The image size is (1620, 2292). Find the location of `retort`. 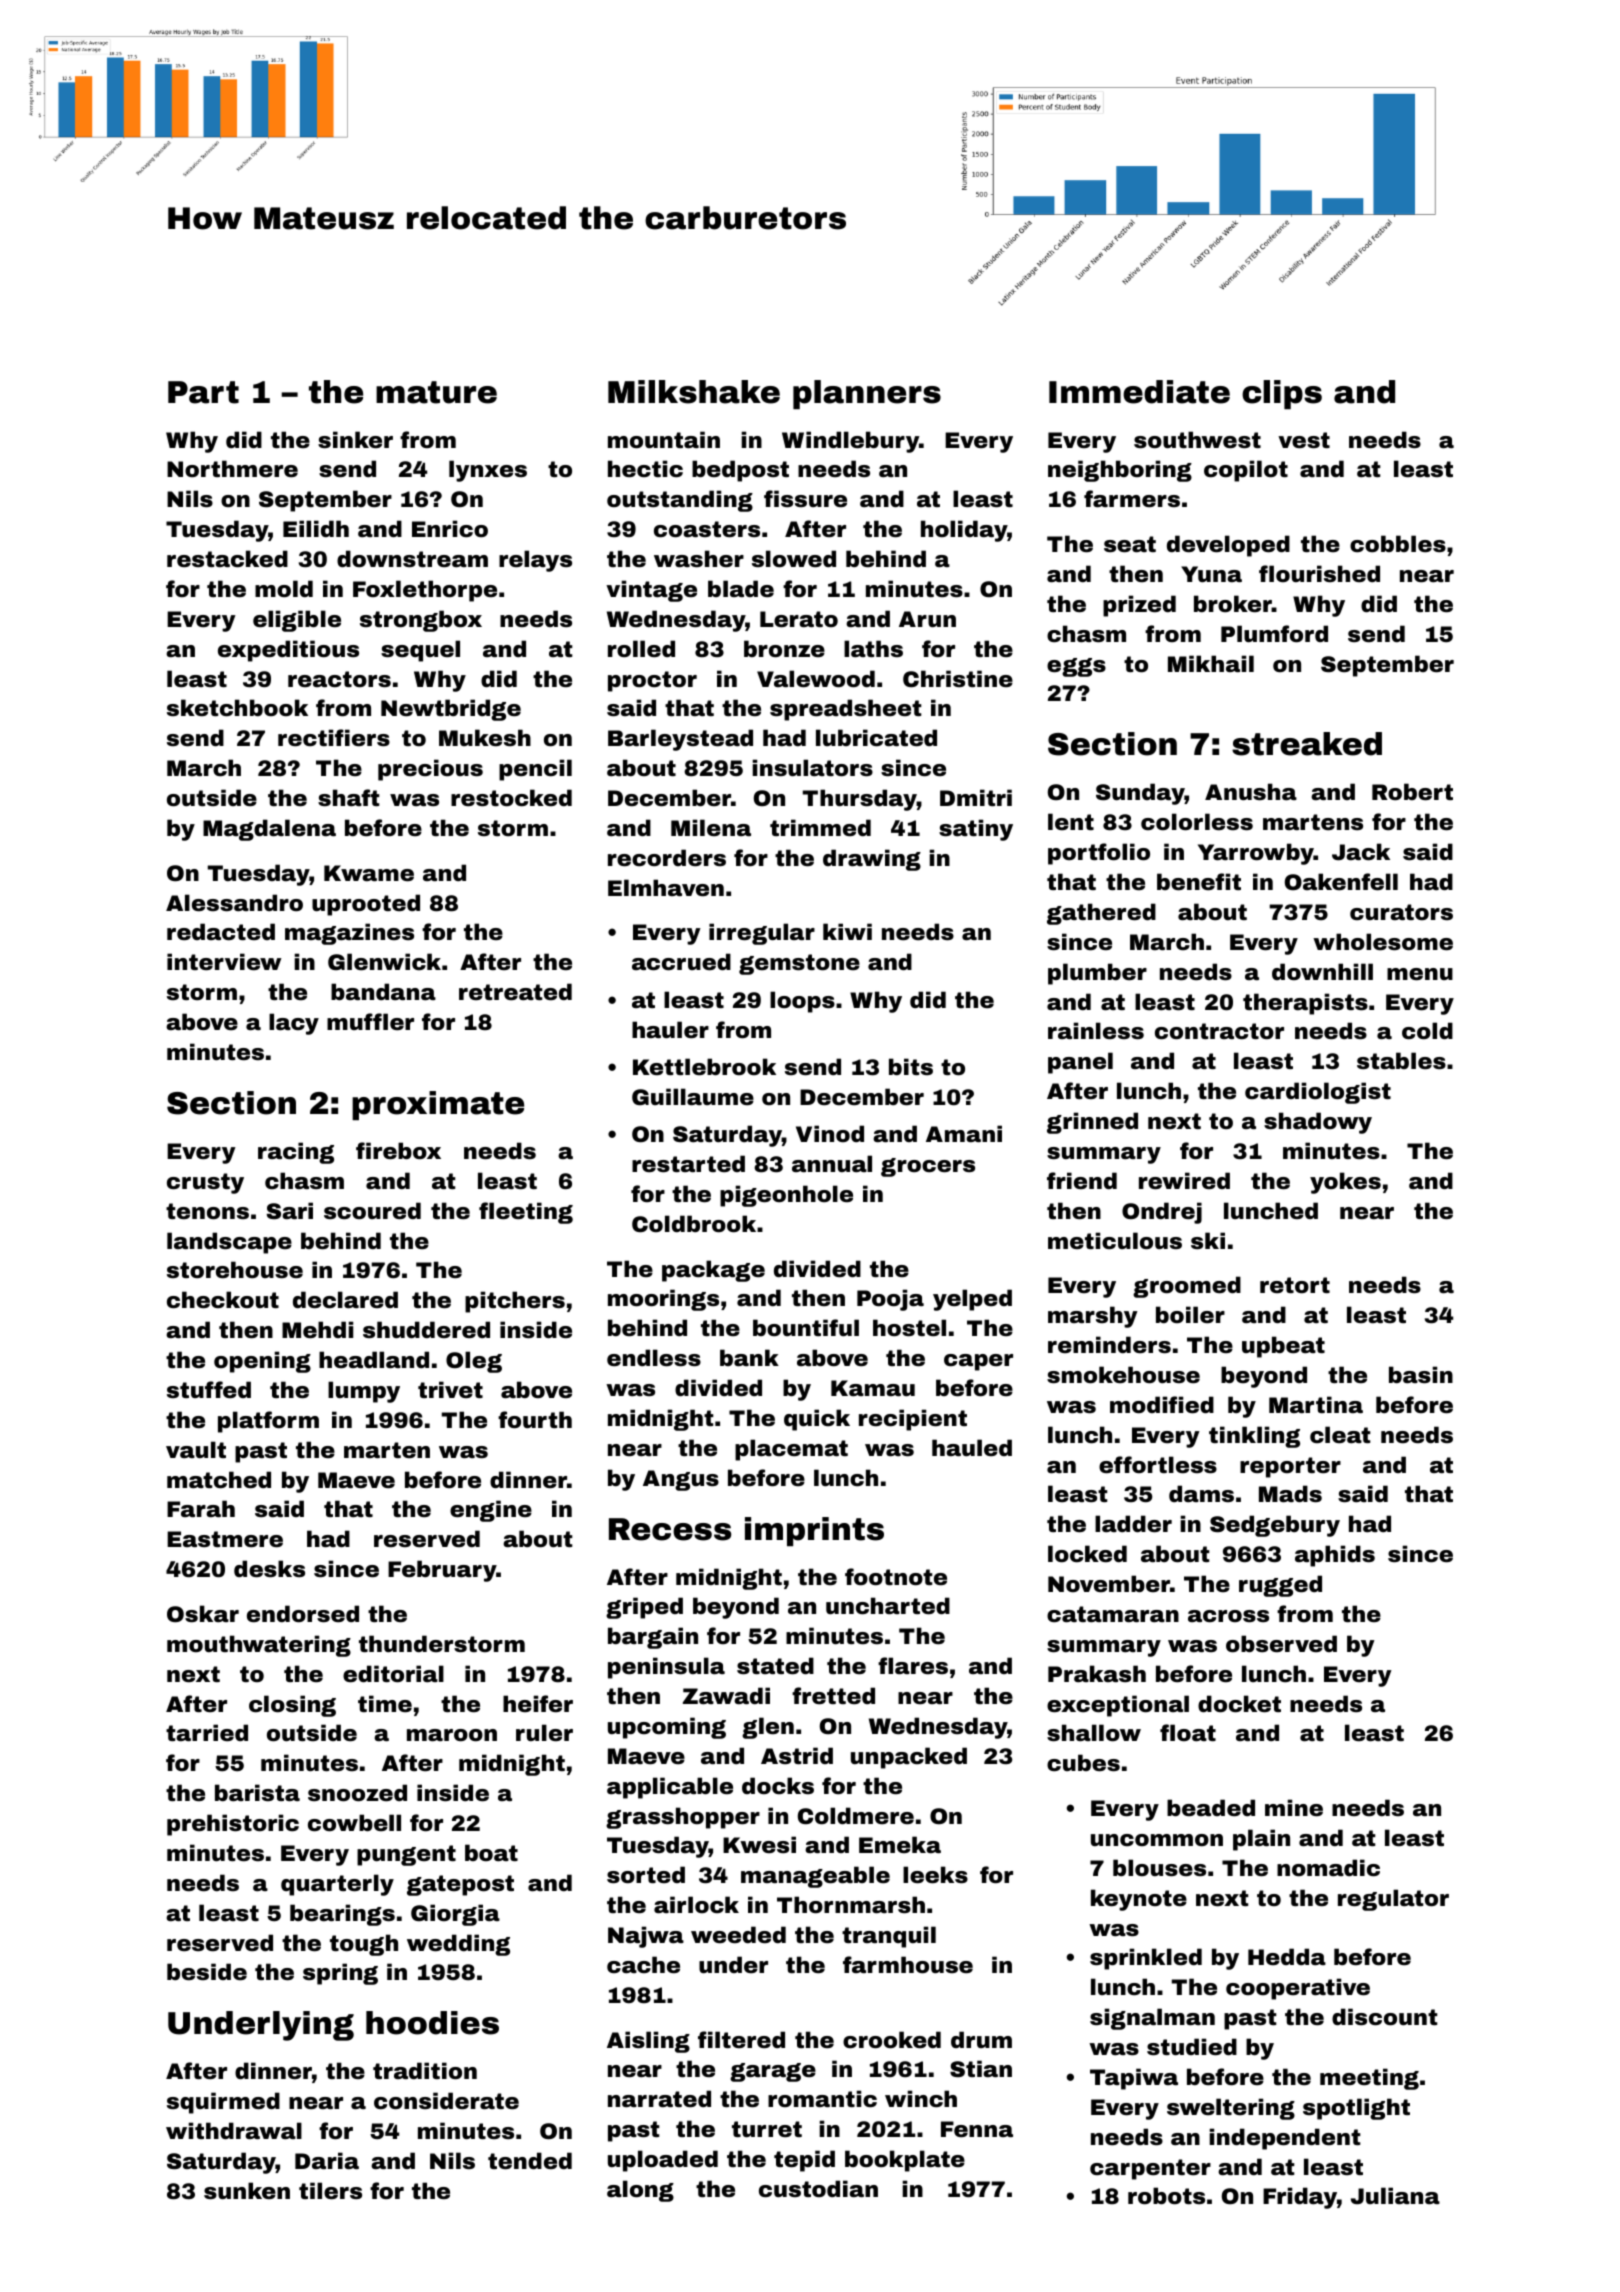

retort is located at coordinates (1295, 1285).
